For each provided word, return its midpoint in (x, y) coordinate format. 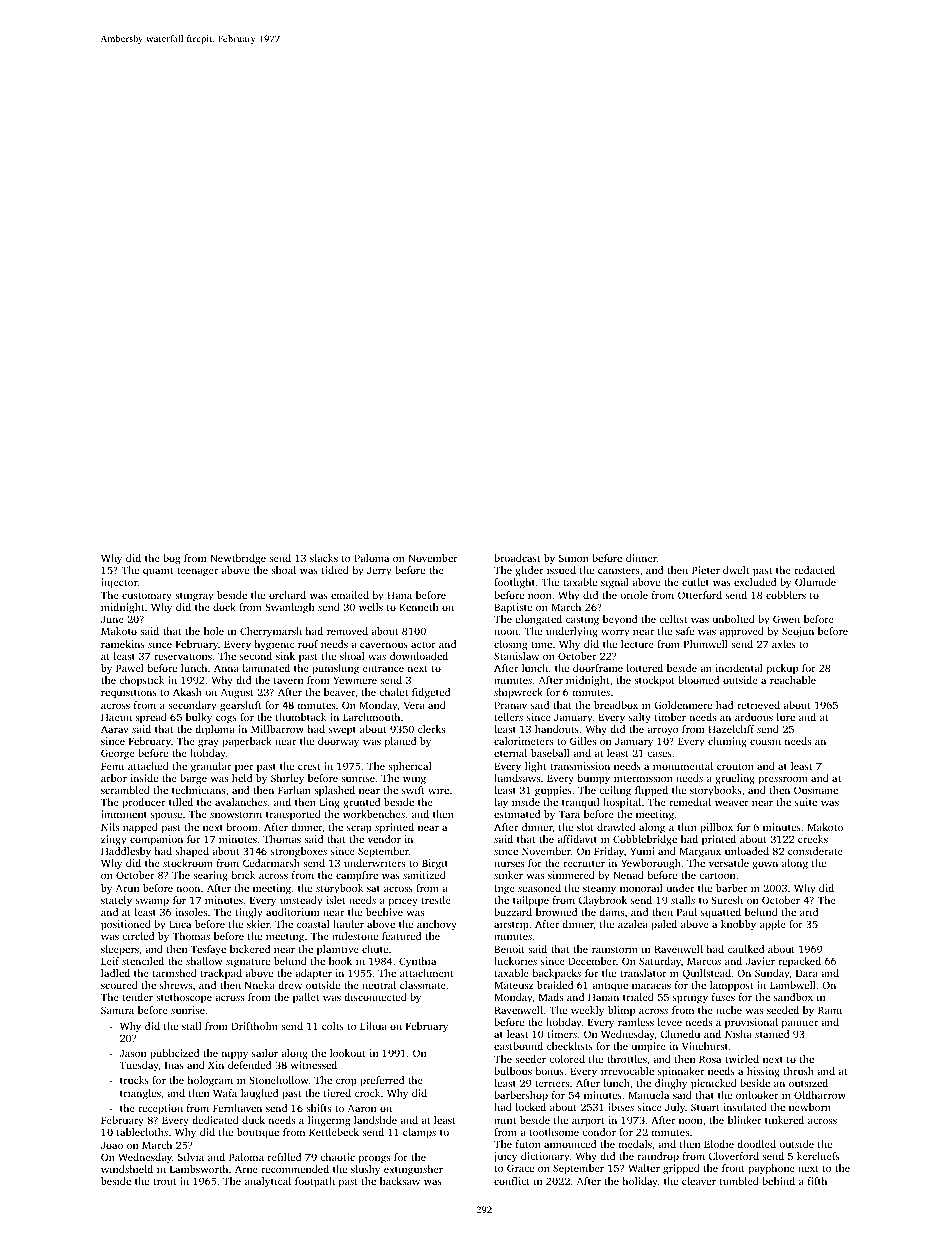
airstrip (511, 925)
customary (147, 597)
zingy (113, 840)
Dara (807, 973)
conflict (512, 1181)
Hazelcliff (731, 729)
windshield (127, 1169)
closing (511, 645)
